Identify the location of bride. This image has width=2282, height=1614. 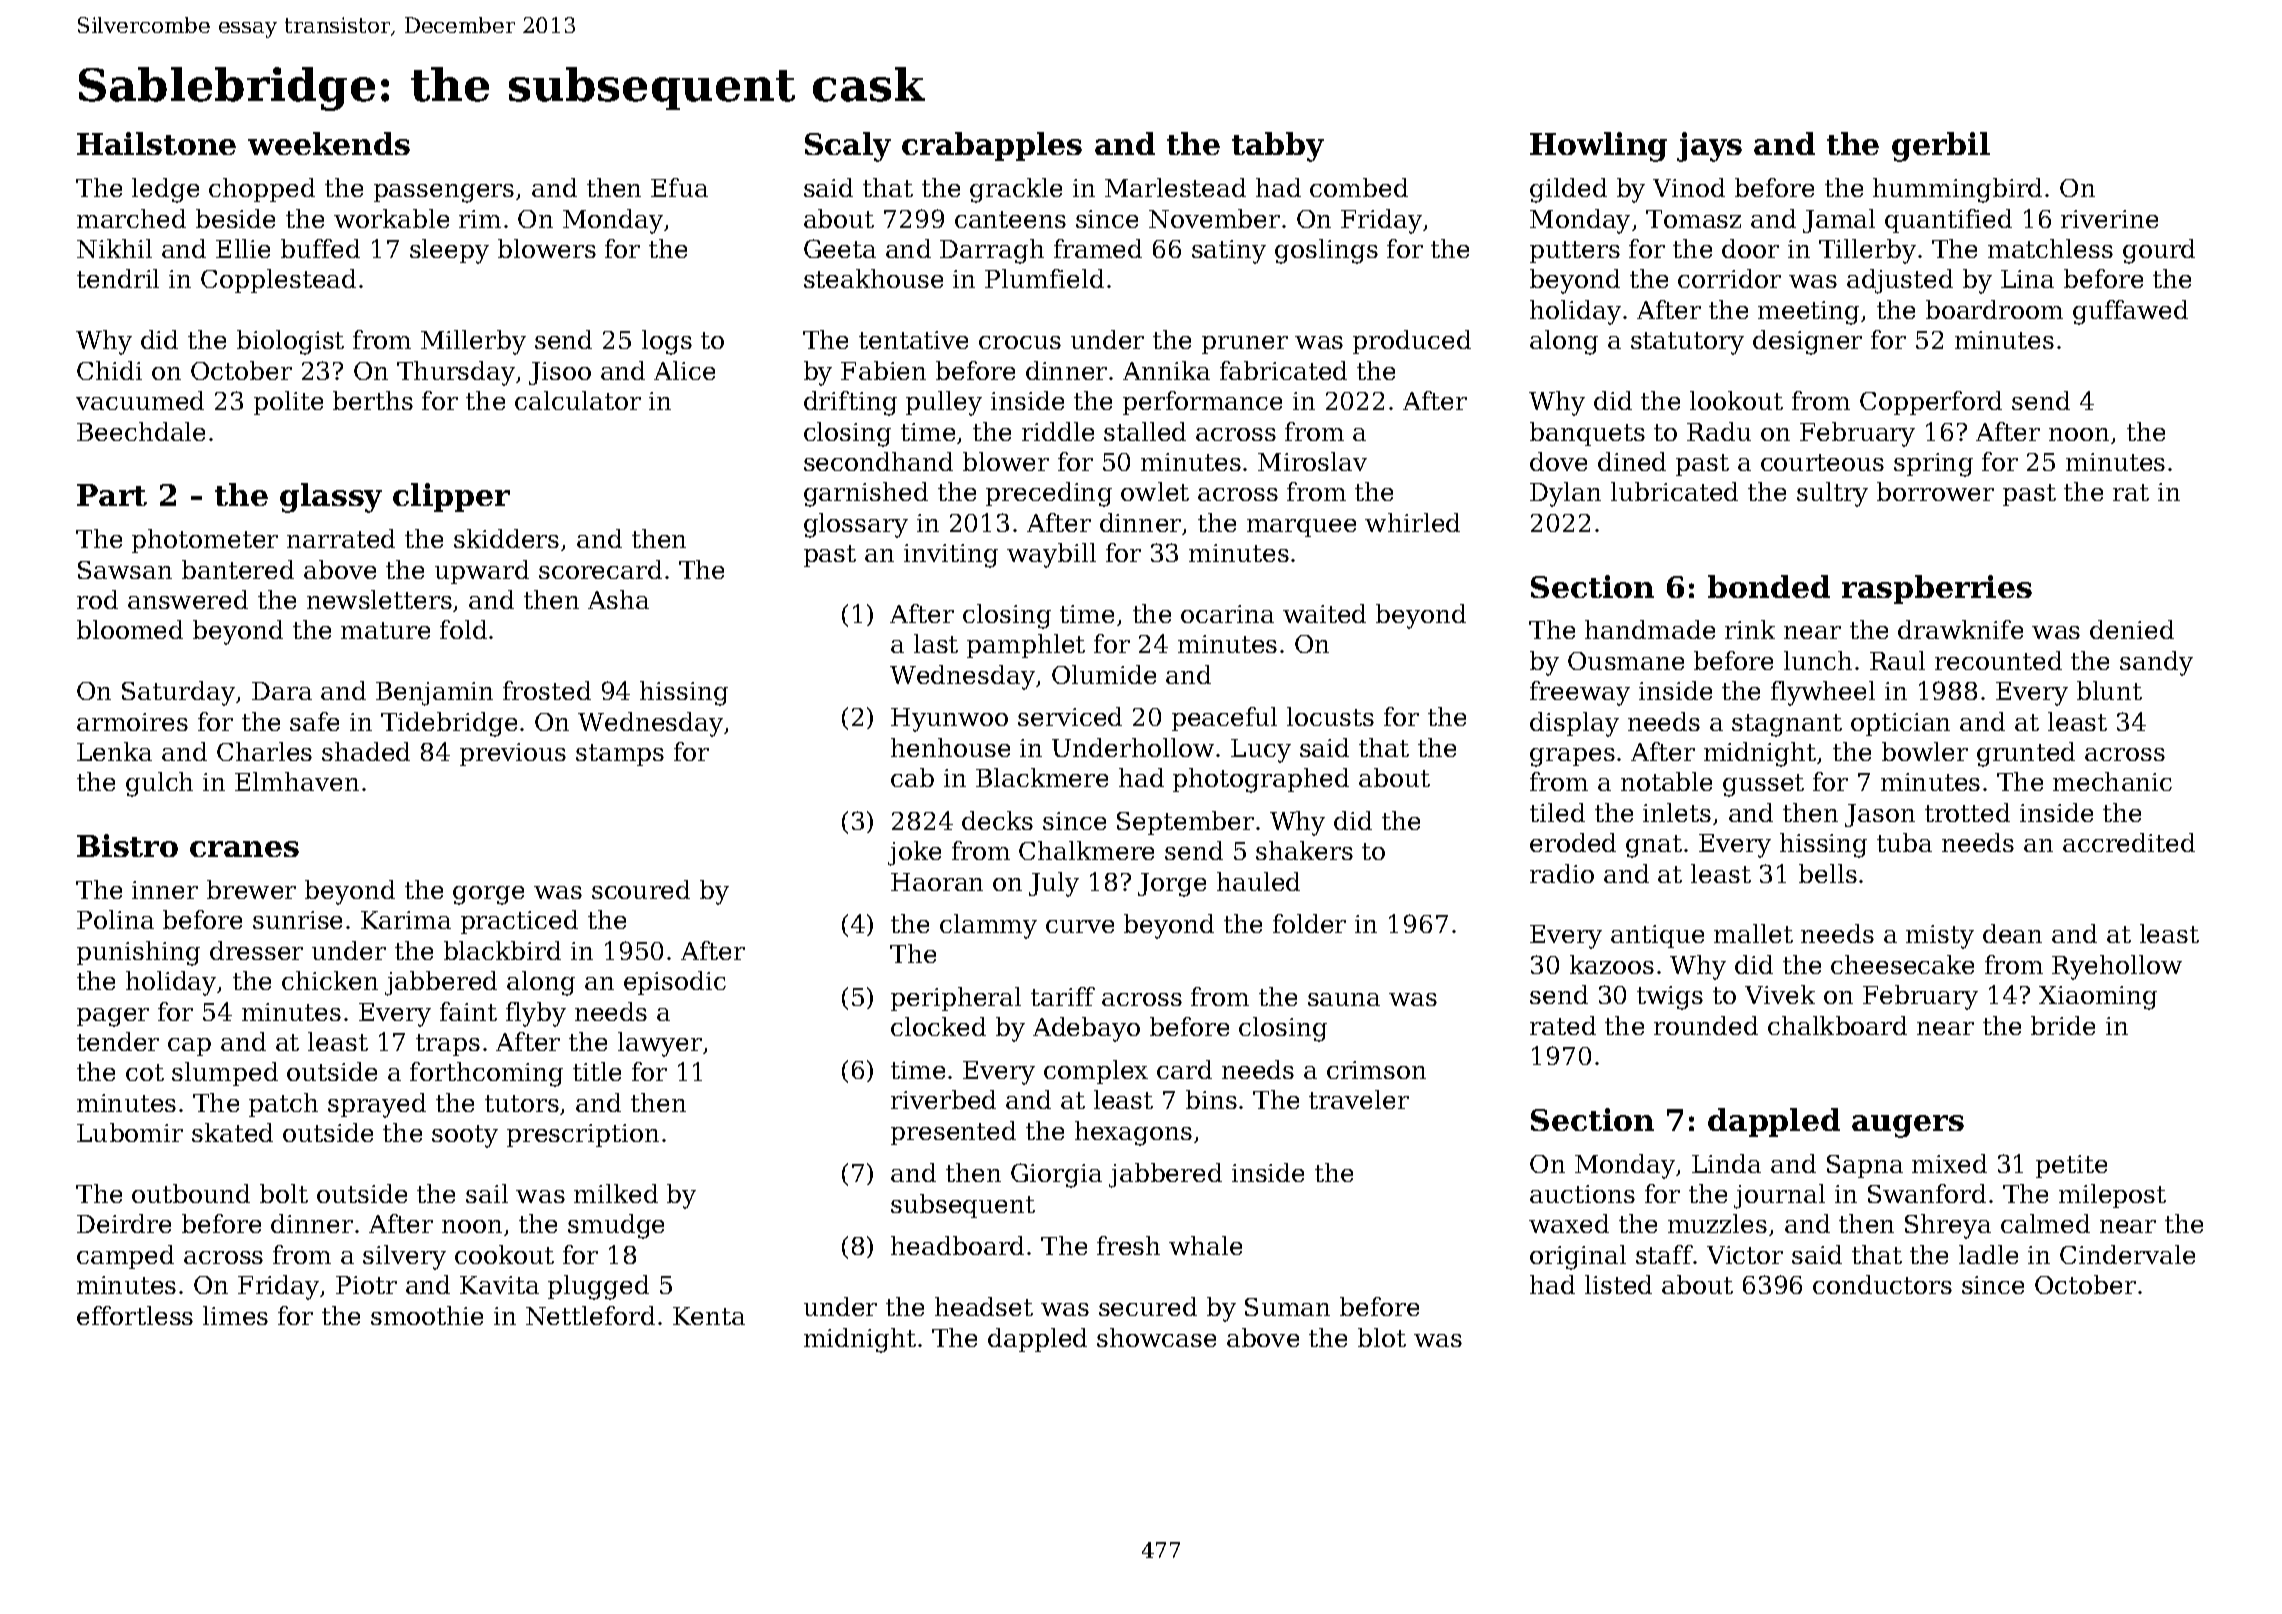
(2063, 1025).
